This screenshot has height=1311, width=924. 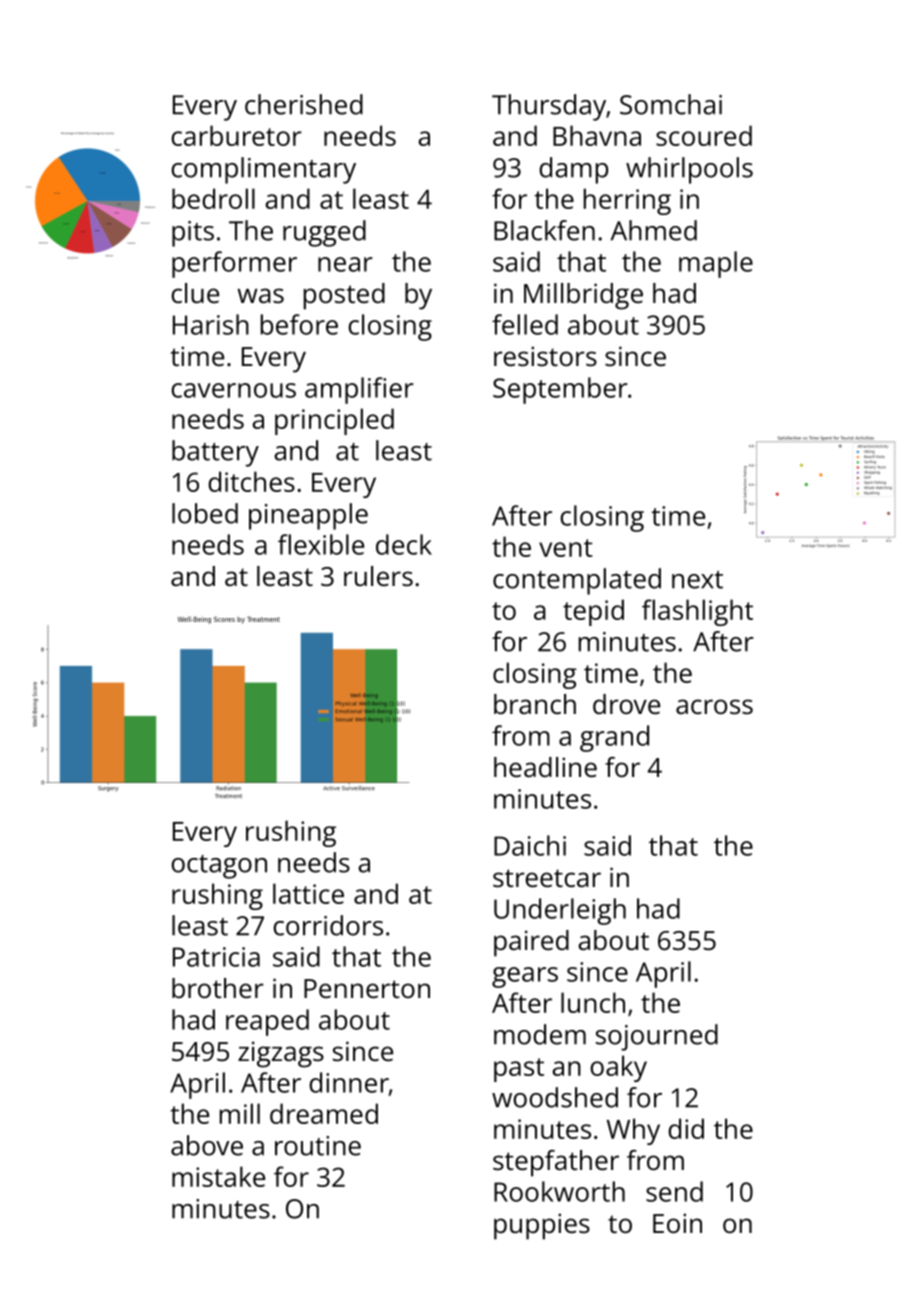 I want to click on battery, so click(x=215, y=453).
